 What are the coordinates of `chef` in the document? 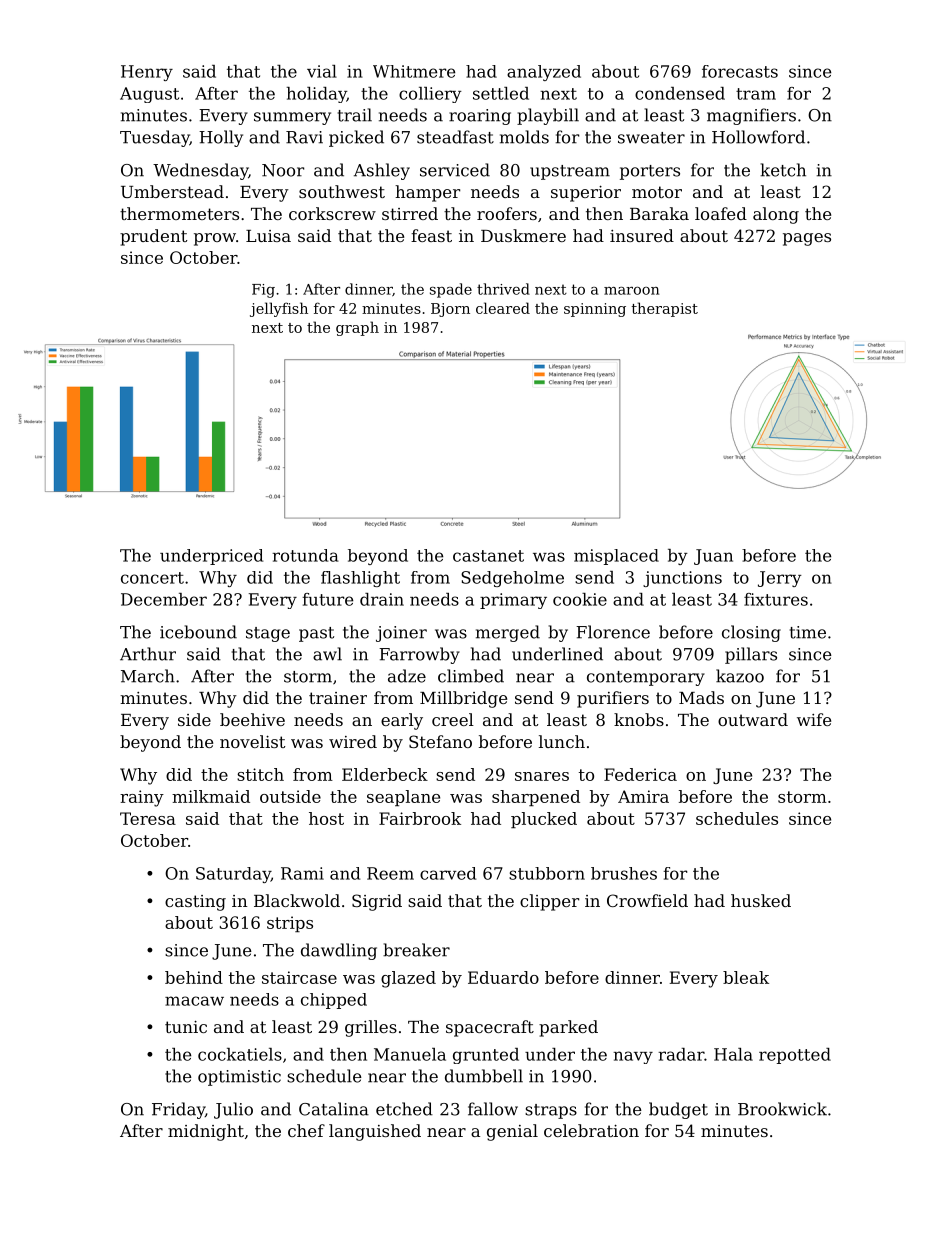 It's located at (306, 1130).
